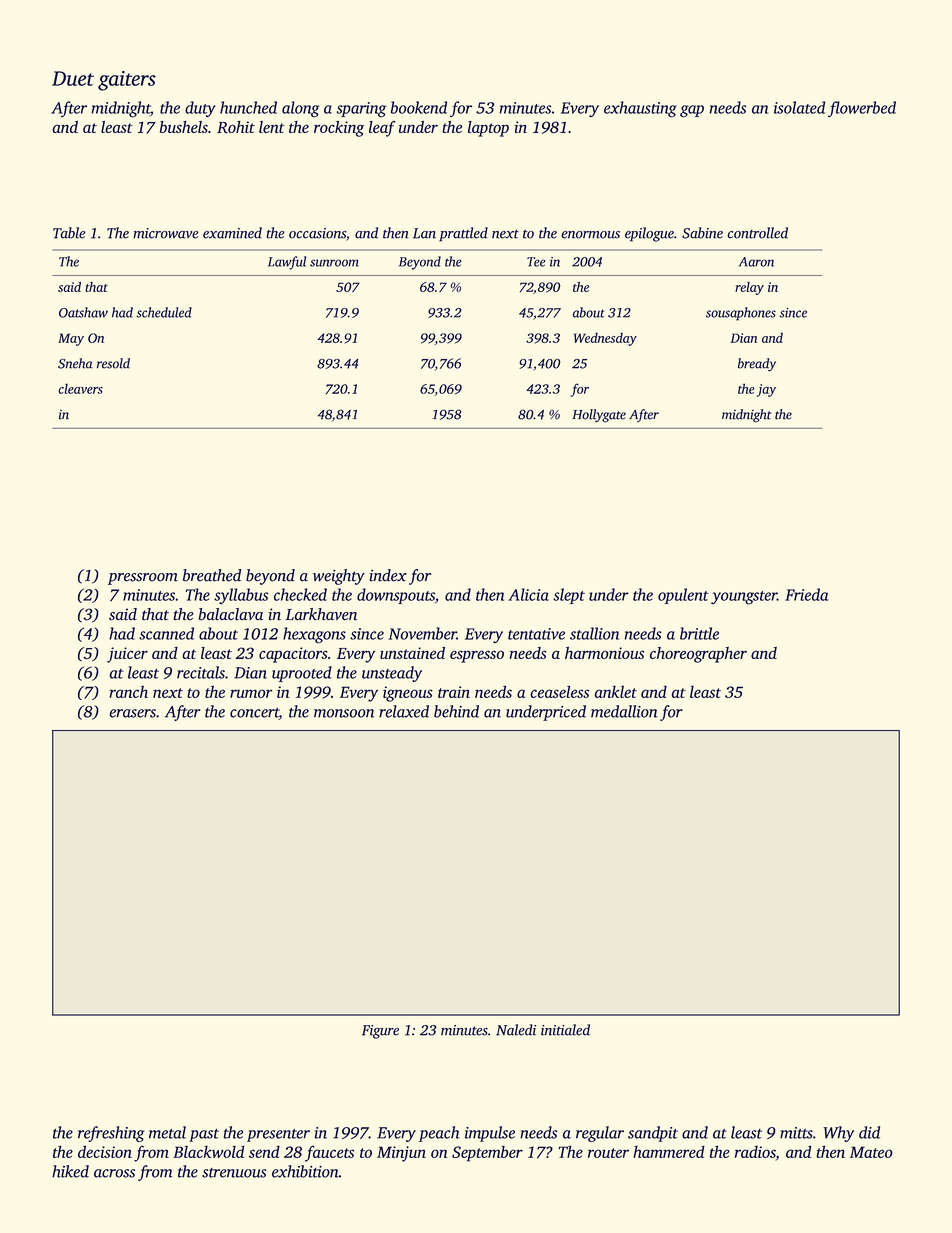 This screenshot has width=952, height=1233. What do you see at coordinates (806, 594) in the screenshot?
I see `Frieda` at bounding box center [806, 594].
